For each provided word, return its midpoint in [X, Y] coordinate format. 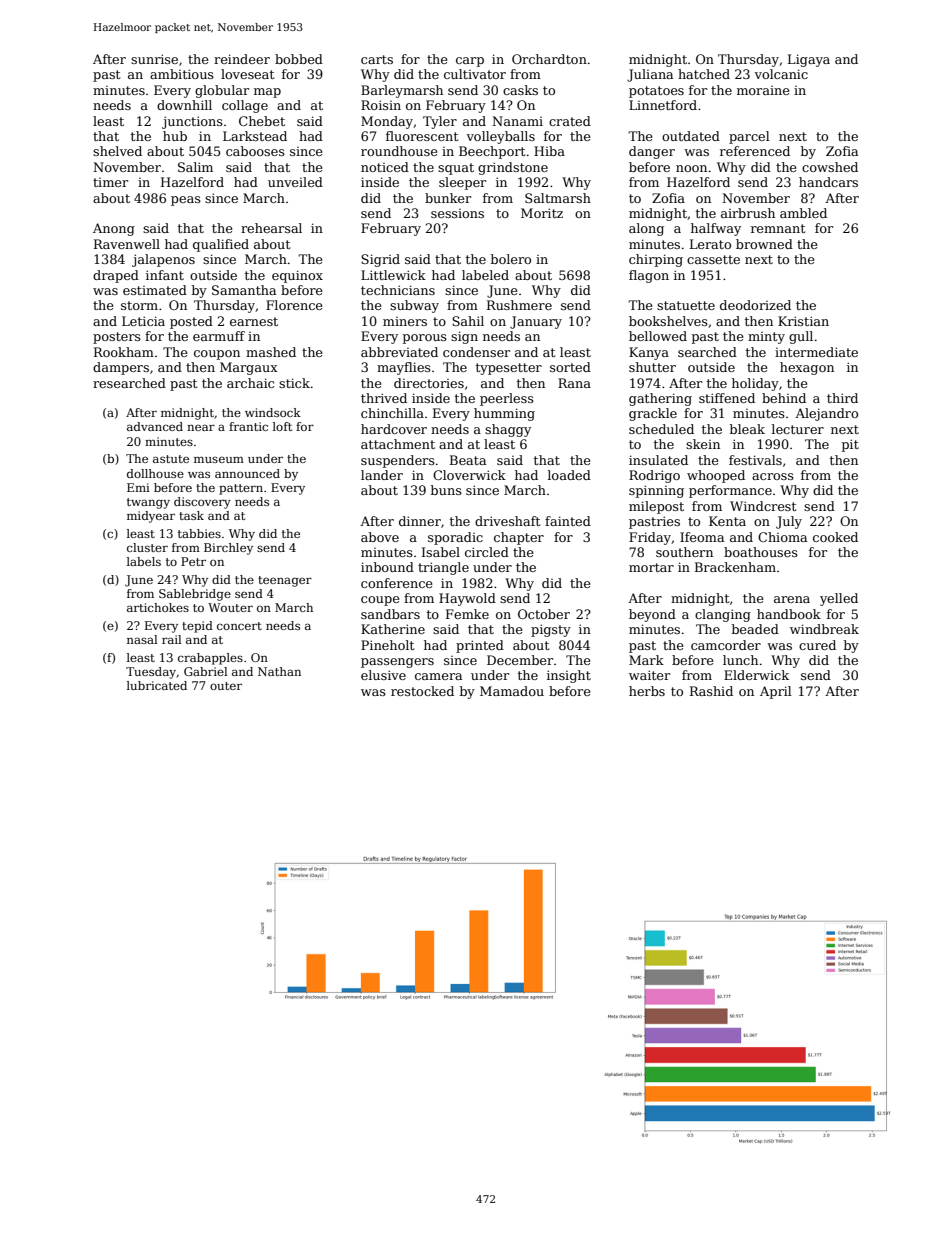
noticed [385, 167]
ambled [803, 213]
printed [480, 646]
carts [377, 59]
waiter [649, 675]
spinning [656, 491]
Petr [193, 561]
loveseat [247, 74]
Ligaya [809, 60]
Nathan [279, 671]
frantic [248, 426]
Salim [195, 167]
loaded [569, 475]
